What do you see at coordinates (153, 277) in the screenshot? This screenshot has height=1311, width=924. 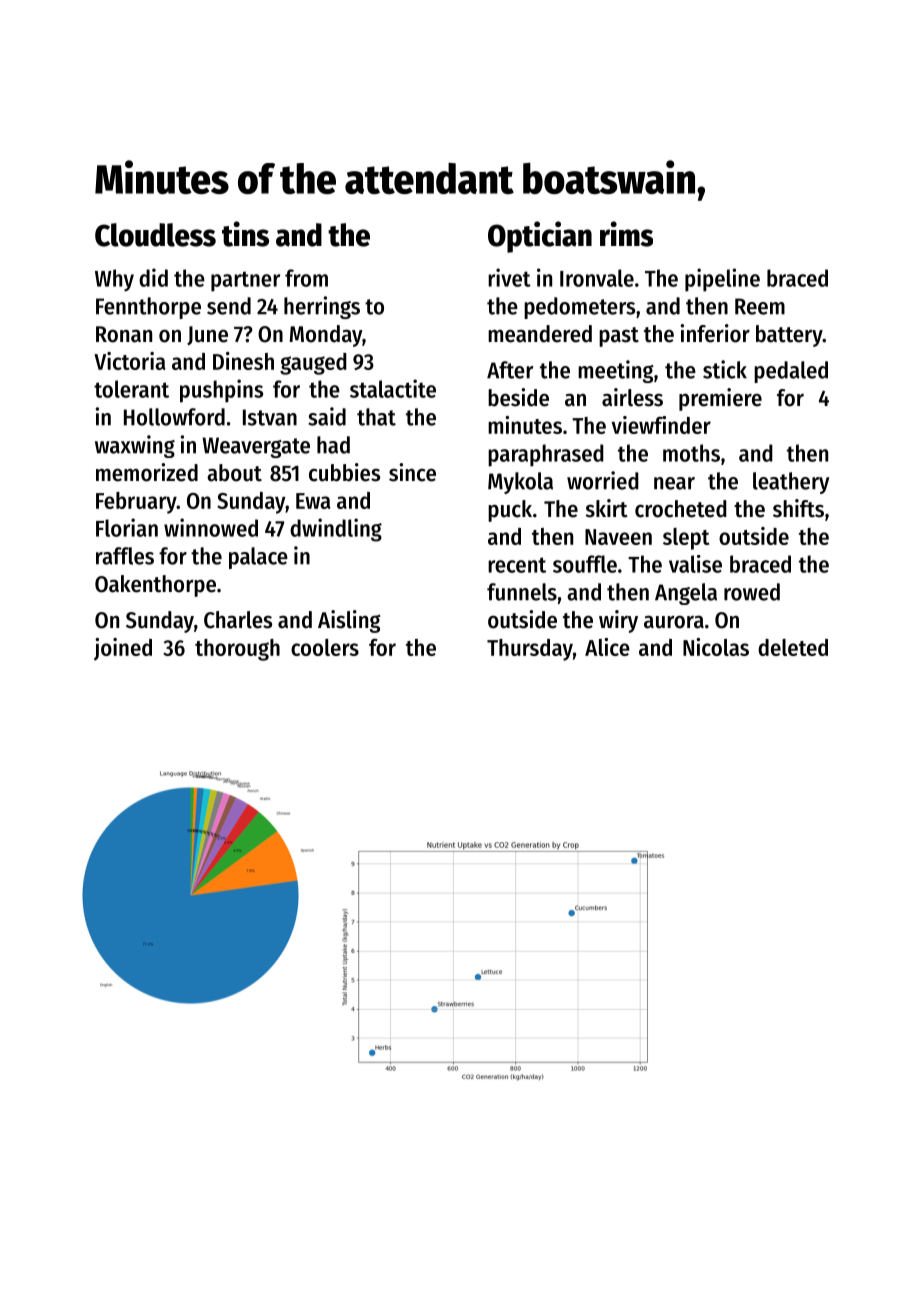 I see `did` at bounding box center [153, 277].
